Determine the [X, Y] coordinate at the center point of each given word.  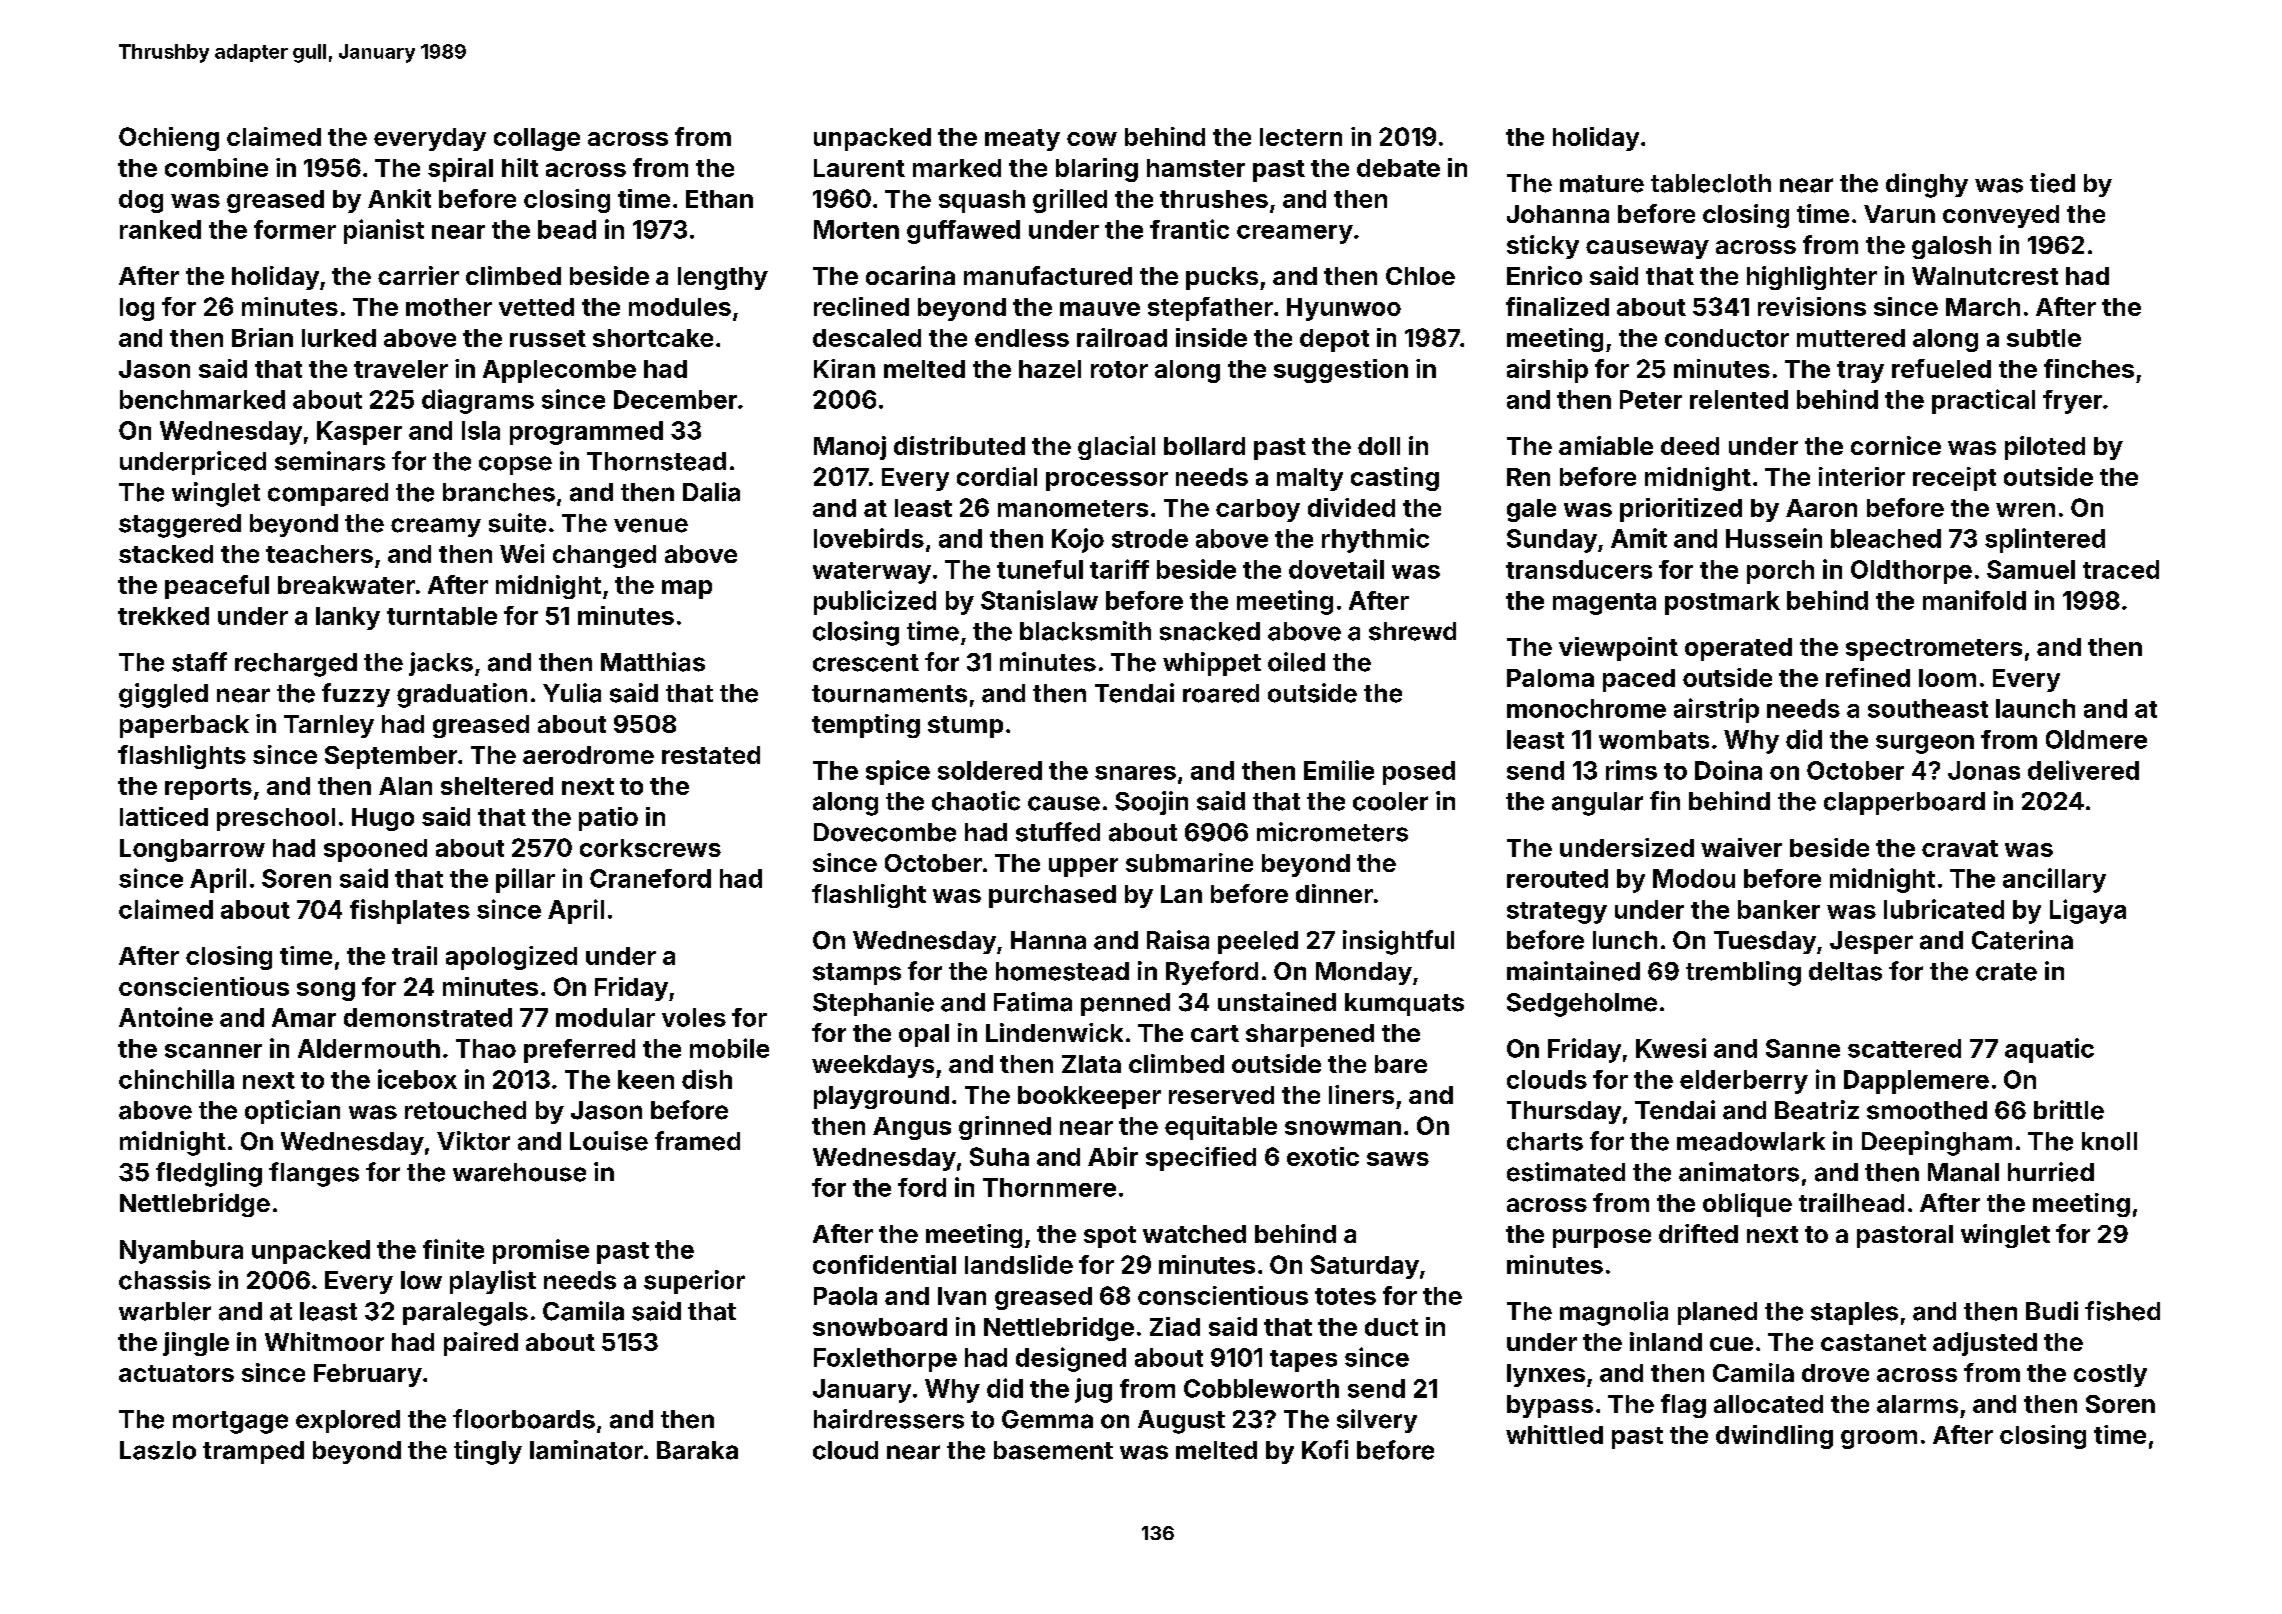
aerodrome [588, 755]
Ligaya [2088, 911]
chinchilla [176, 1079]
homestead [1062, 971]
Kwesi [1671, 1048]
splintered [2045, 540]
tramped [253, 1452]
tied [2052, 183]
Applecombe [559, 371]
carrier [418, 275]
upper [1083, 867]
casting [1395, 479]
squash [982, 201]
